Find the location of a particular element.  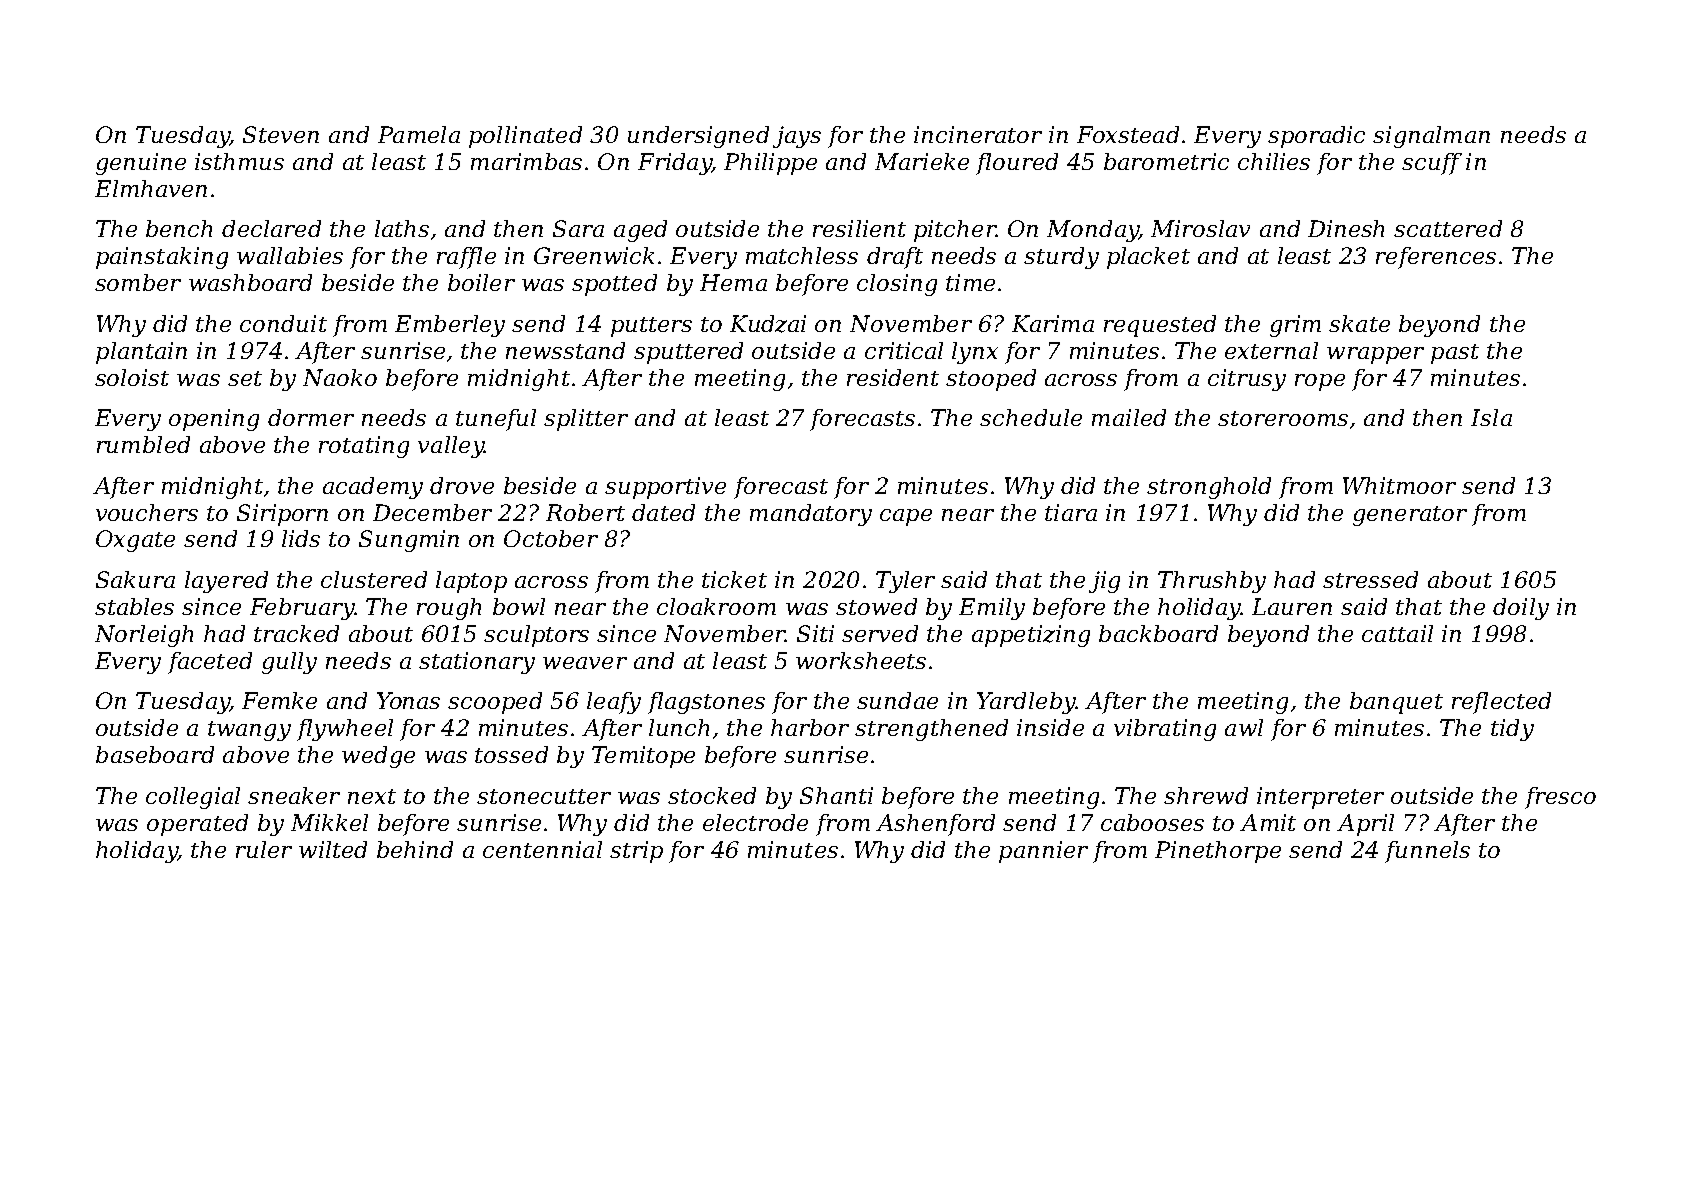

skate is located at coordinates (1359, 323).
